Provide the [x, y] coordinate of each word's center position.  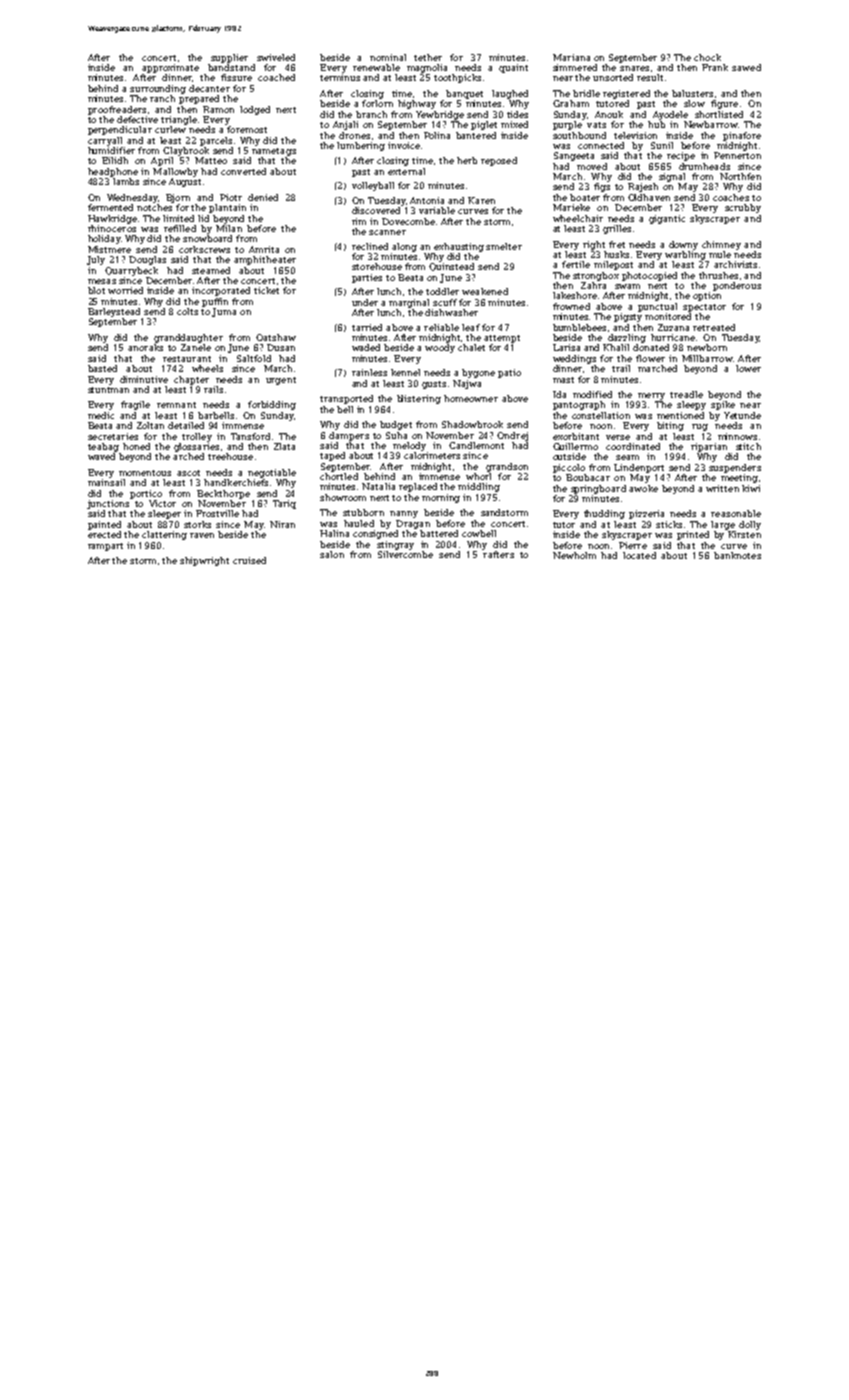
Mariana [571, 57]
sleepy [691, 405]
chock [707, 57]
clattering [164, 535]
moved [592, 166]
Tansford [250, 436]
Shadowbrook [472, 424]
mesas [102, 281]
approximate [170, 68]
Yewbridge [440, 115]
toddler [442, 291]
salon [332, 554]
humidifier [111, 150]
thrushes [718, 275]
